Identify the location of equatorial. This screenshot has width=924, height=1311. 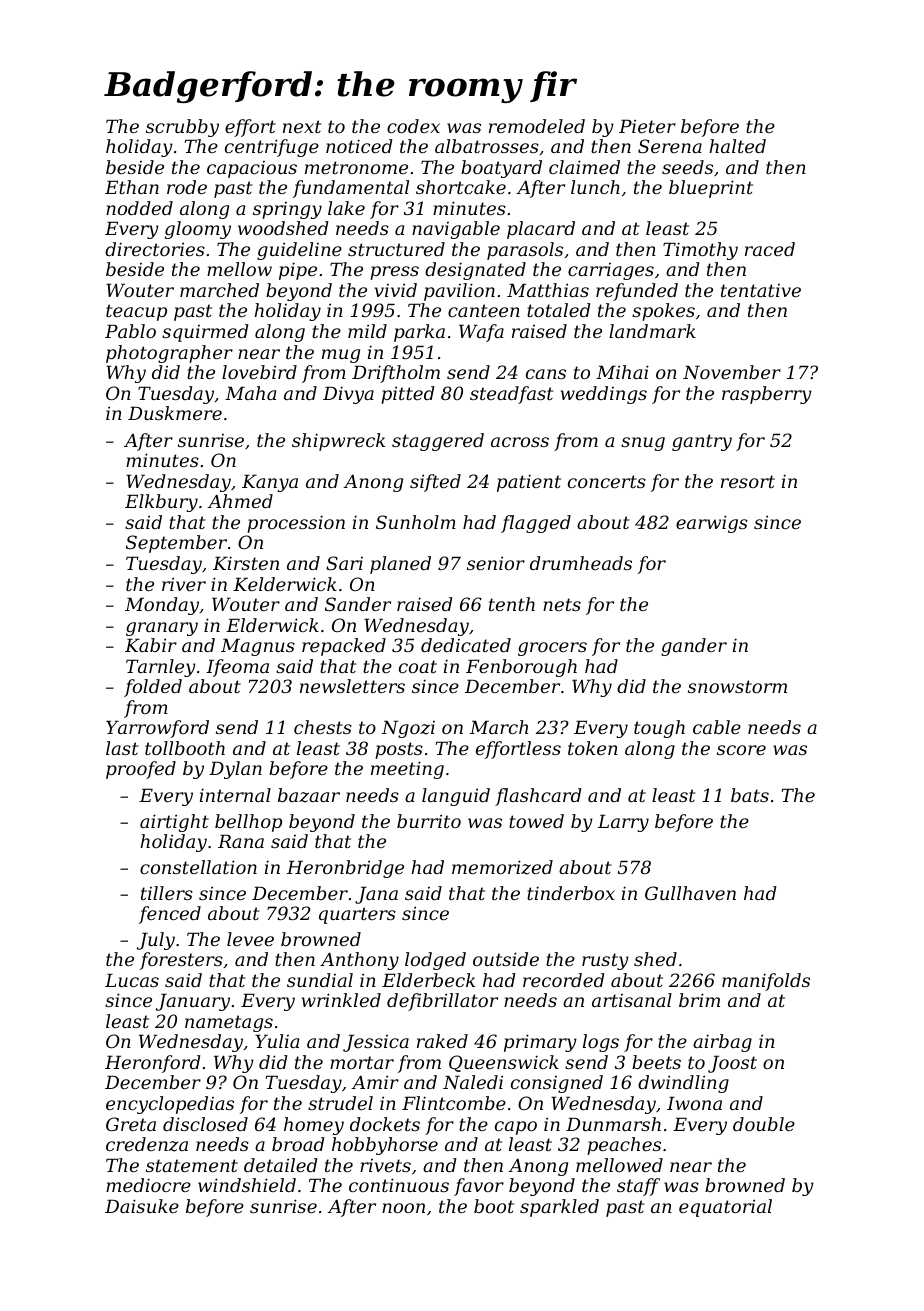
(725, 1208).
